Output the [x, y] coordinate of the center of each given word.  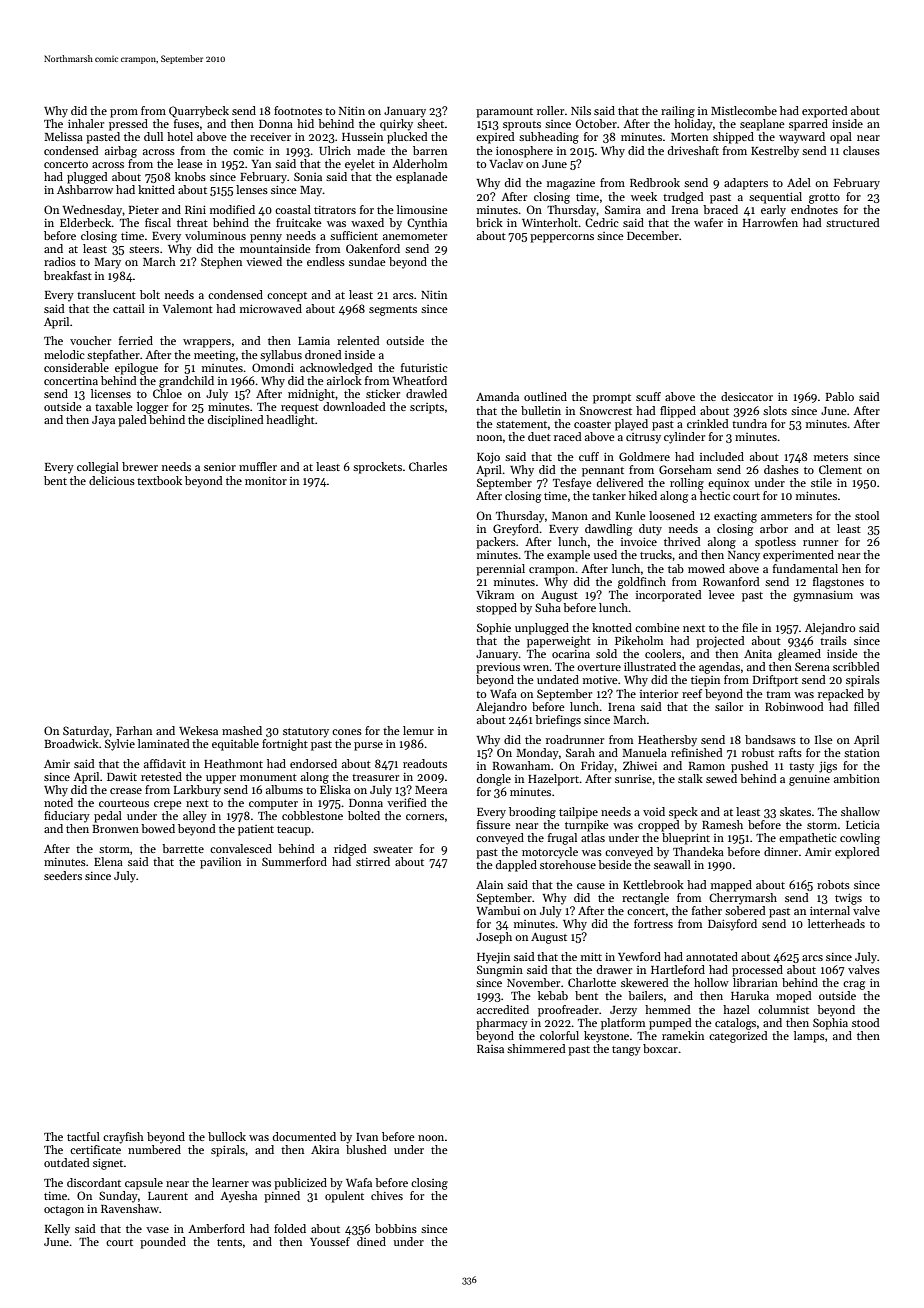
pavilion [220, 863]
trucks [656, 554]
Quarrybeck [199, 112]
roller [550, 110]
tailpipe [578, 813]
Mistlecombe [744, 110]
